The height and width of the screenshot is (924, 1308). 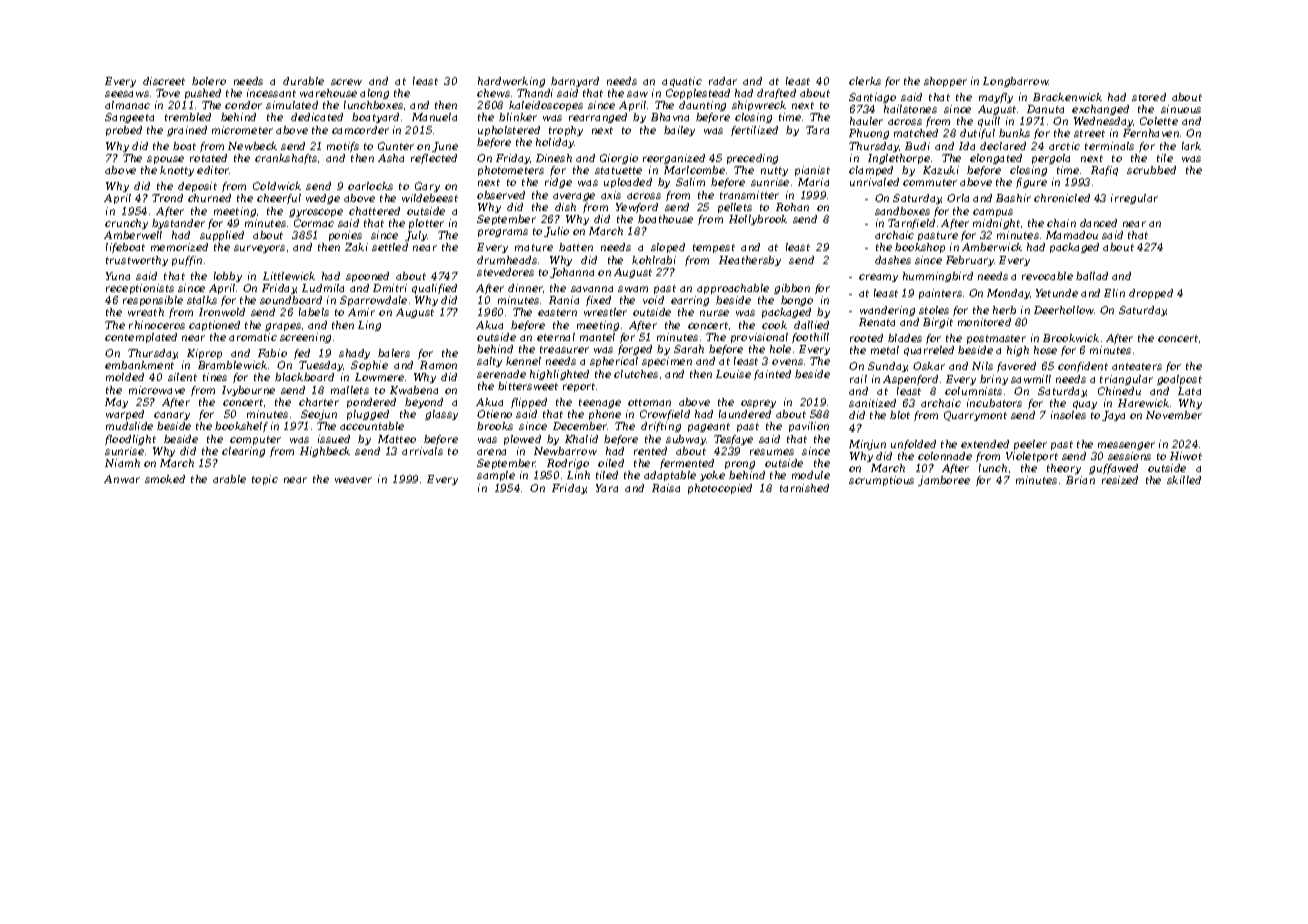 I want to click on dedicated, so click(x=317, y=117).
